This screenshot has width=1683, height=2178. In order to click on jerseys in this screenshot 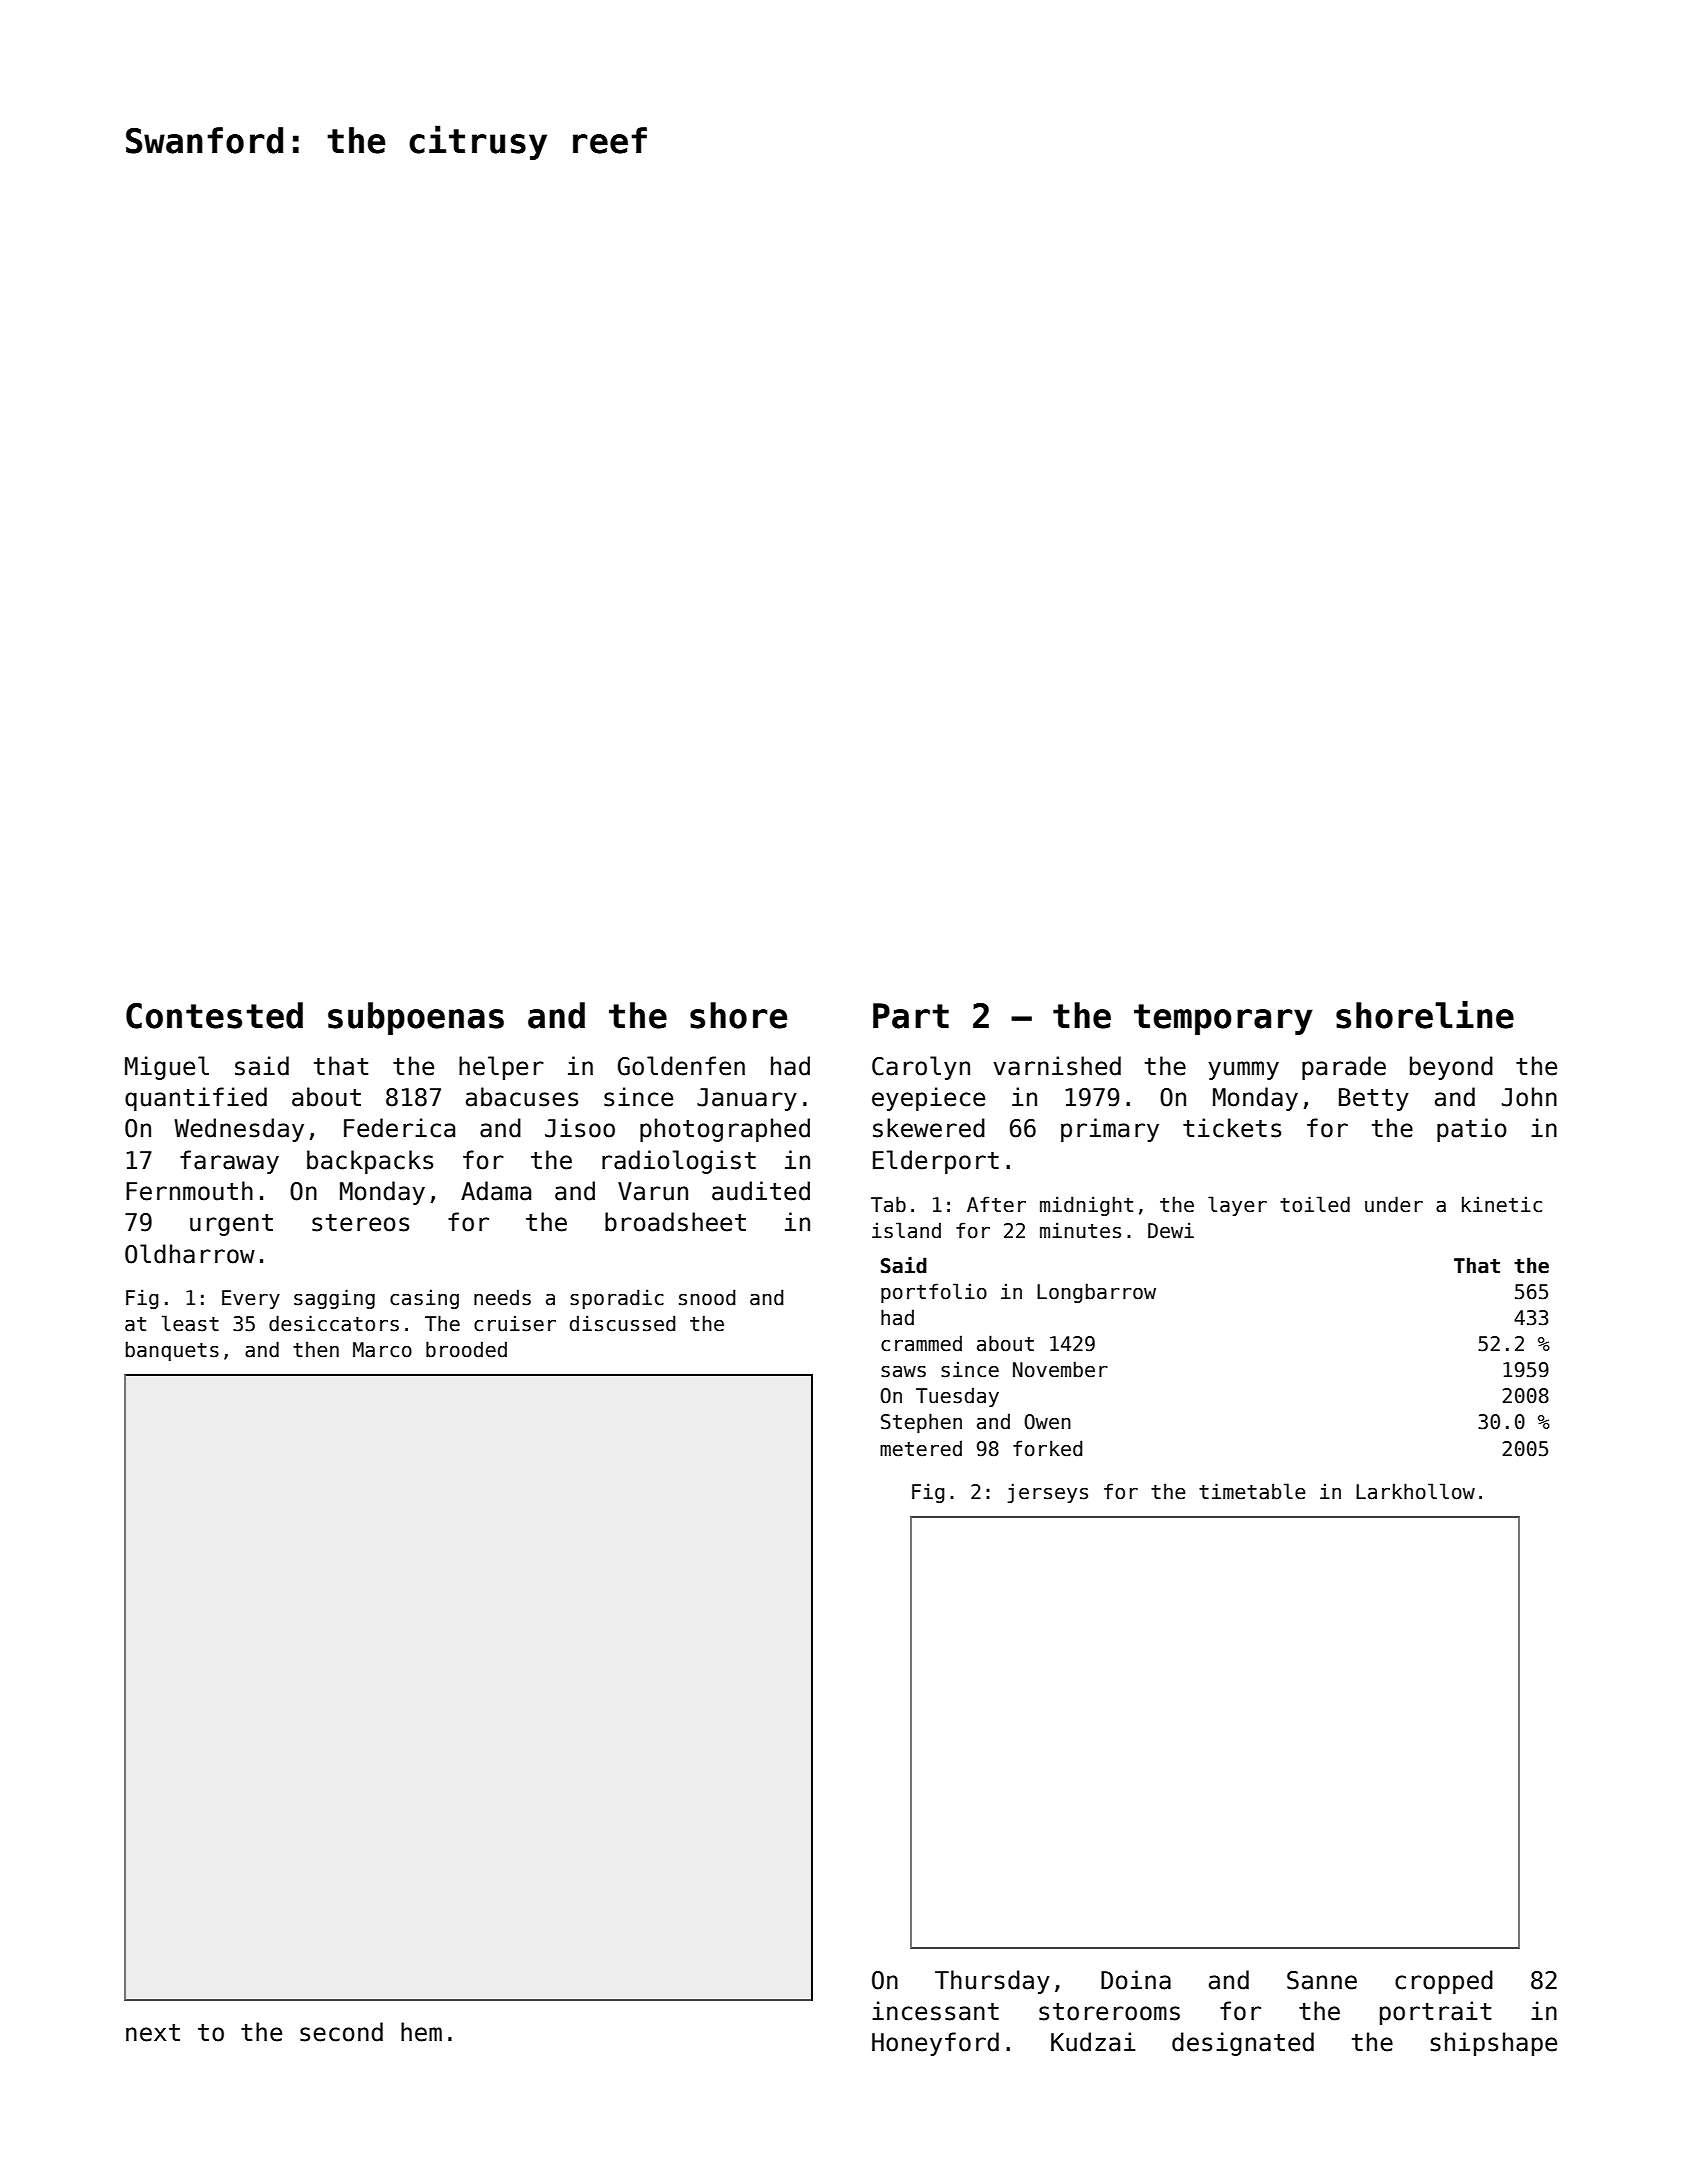, I will do `click(1047, 1493)`.
